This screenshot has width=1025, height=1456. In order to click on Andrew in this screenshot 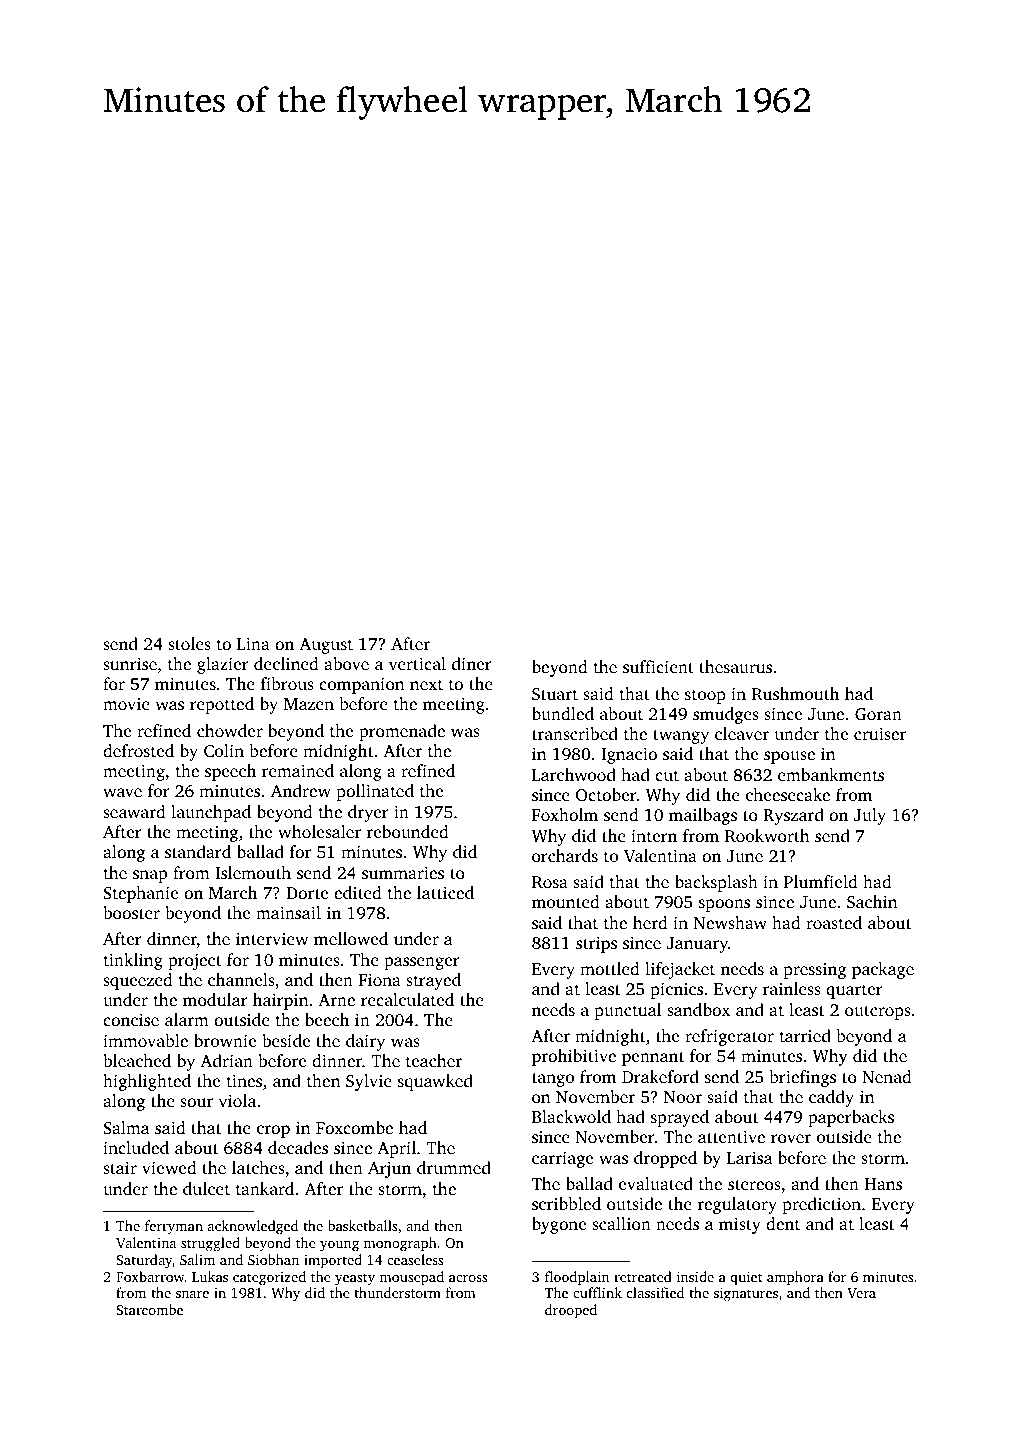, I will do `click(301, 790)`.
